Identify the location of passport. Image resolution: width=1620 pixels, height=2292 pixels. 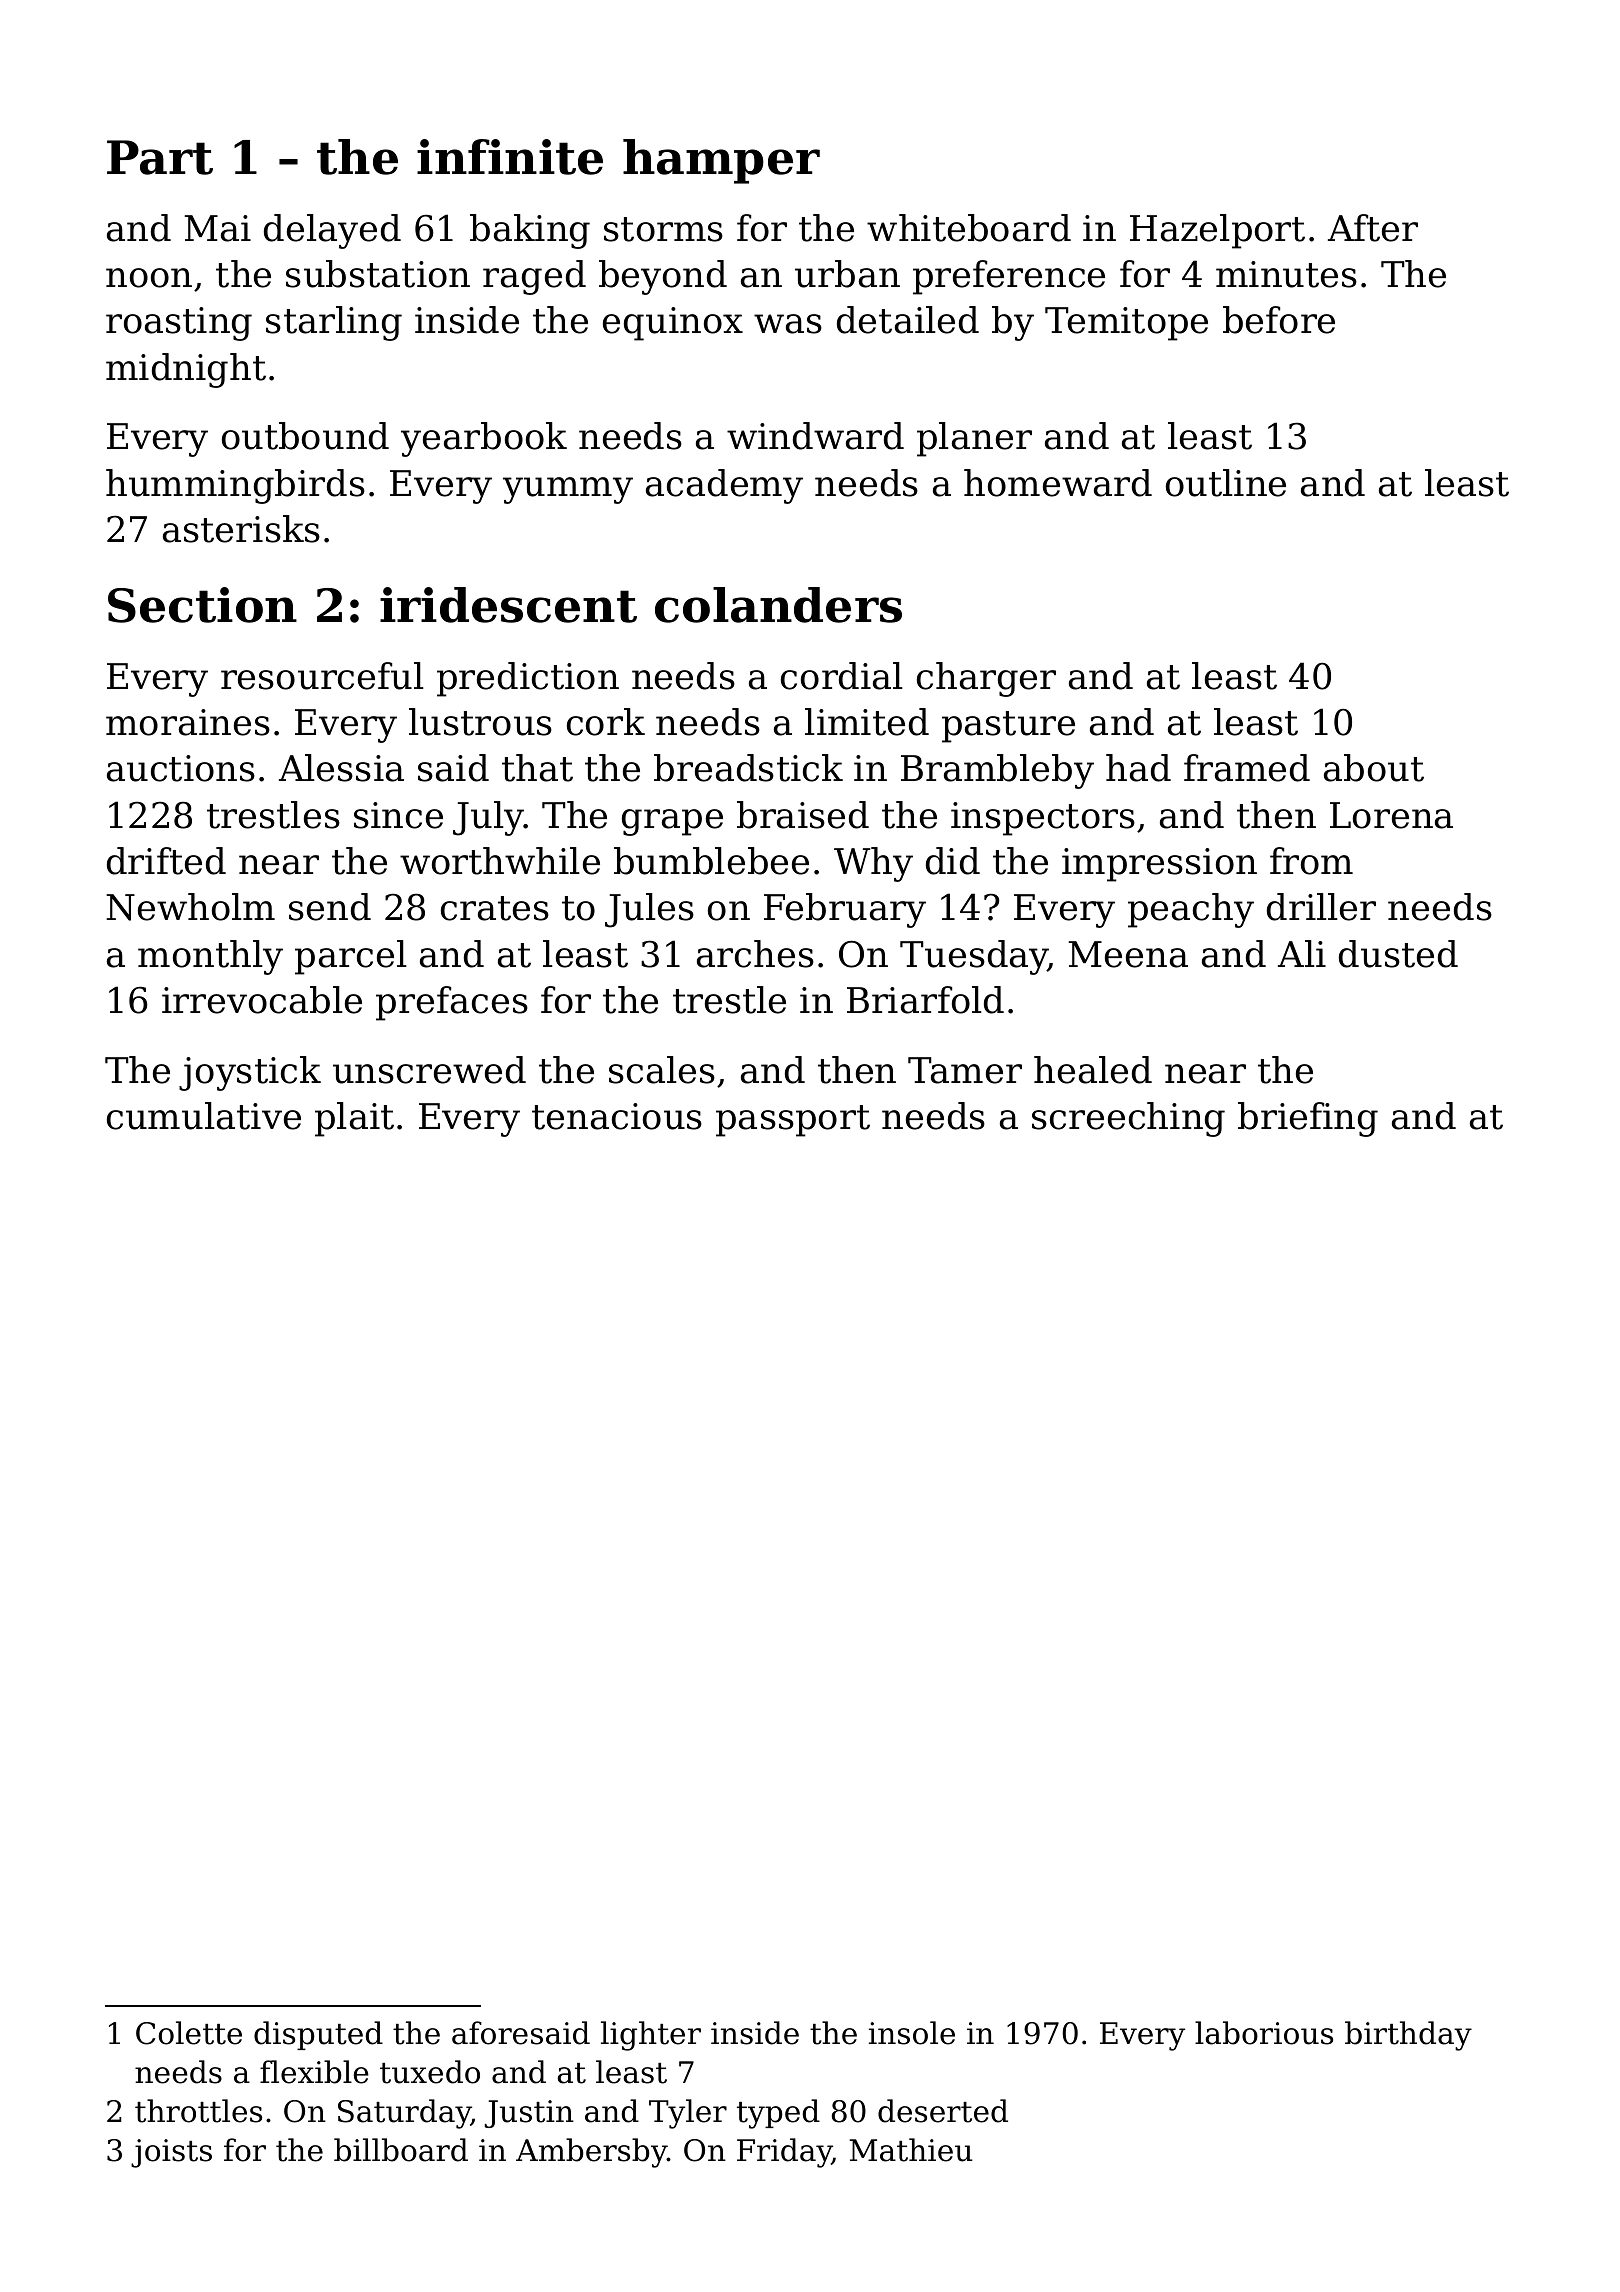
(793, 1121).
